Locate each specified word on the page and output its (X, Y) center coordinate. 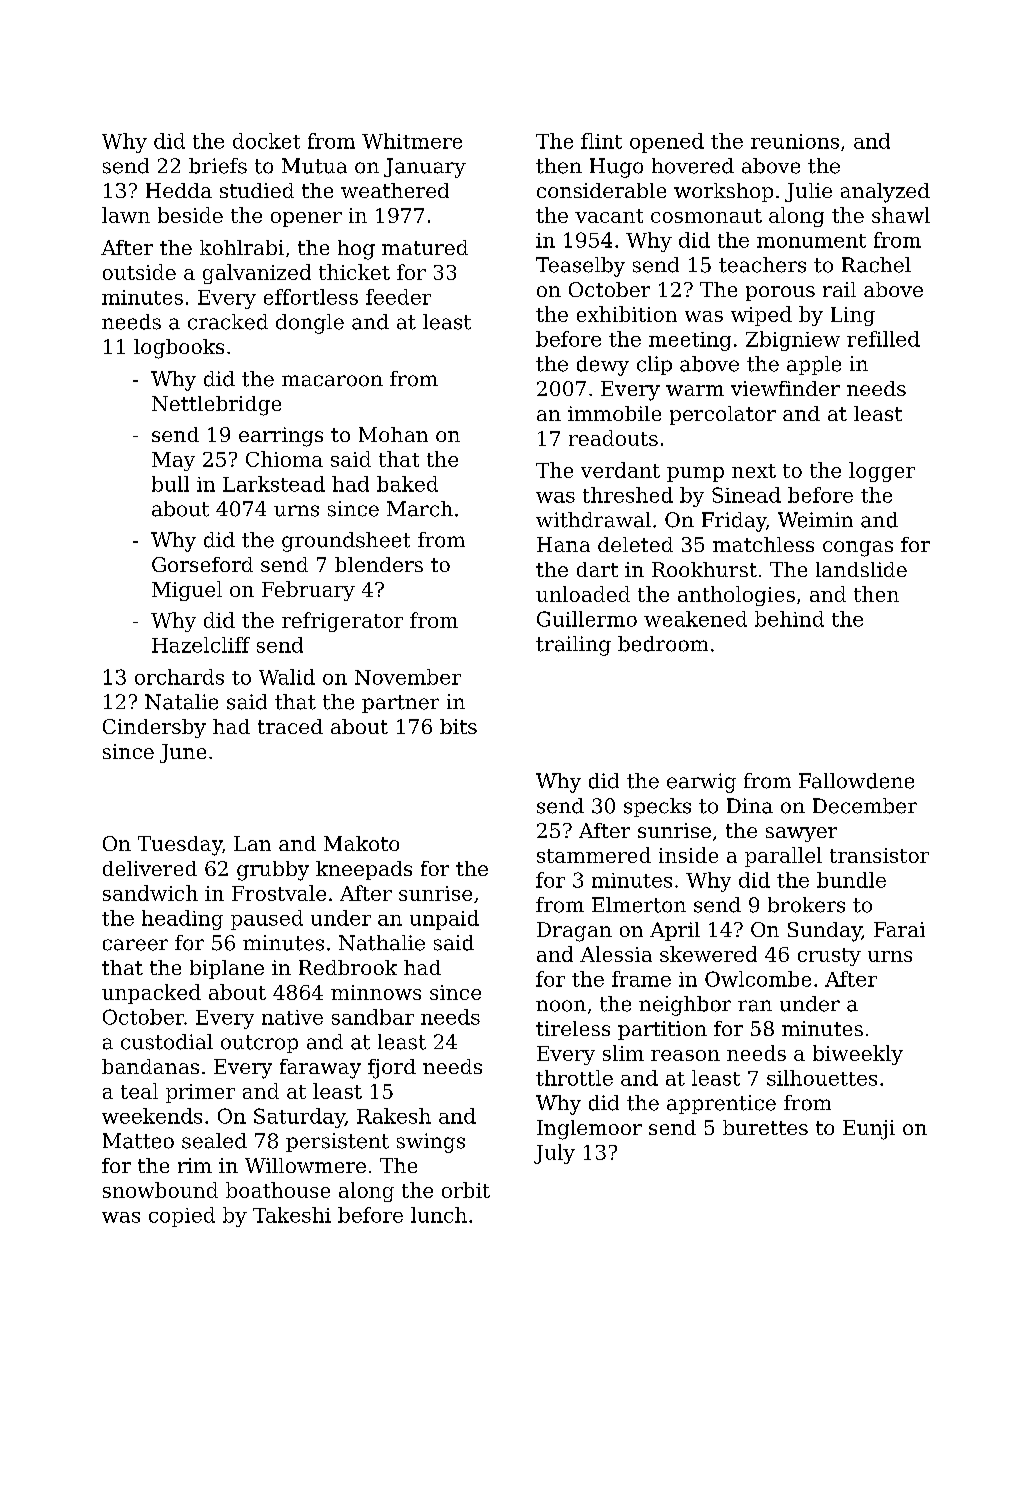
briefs (218, 166)
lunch (439, 1215)
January (425, 168)
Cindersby (154, 728)
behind (789, 619)
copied (182, 1217)
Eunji (869, 1130)
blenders (379, 564)
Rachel (876, 265)
